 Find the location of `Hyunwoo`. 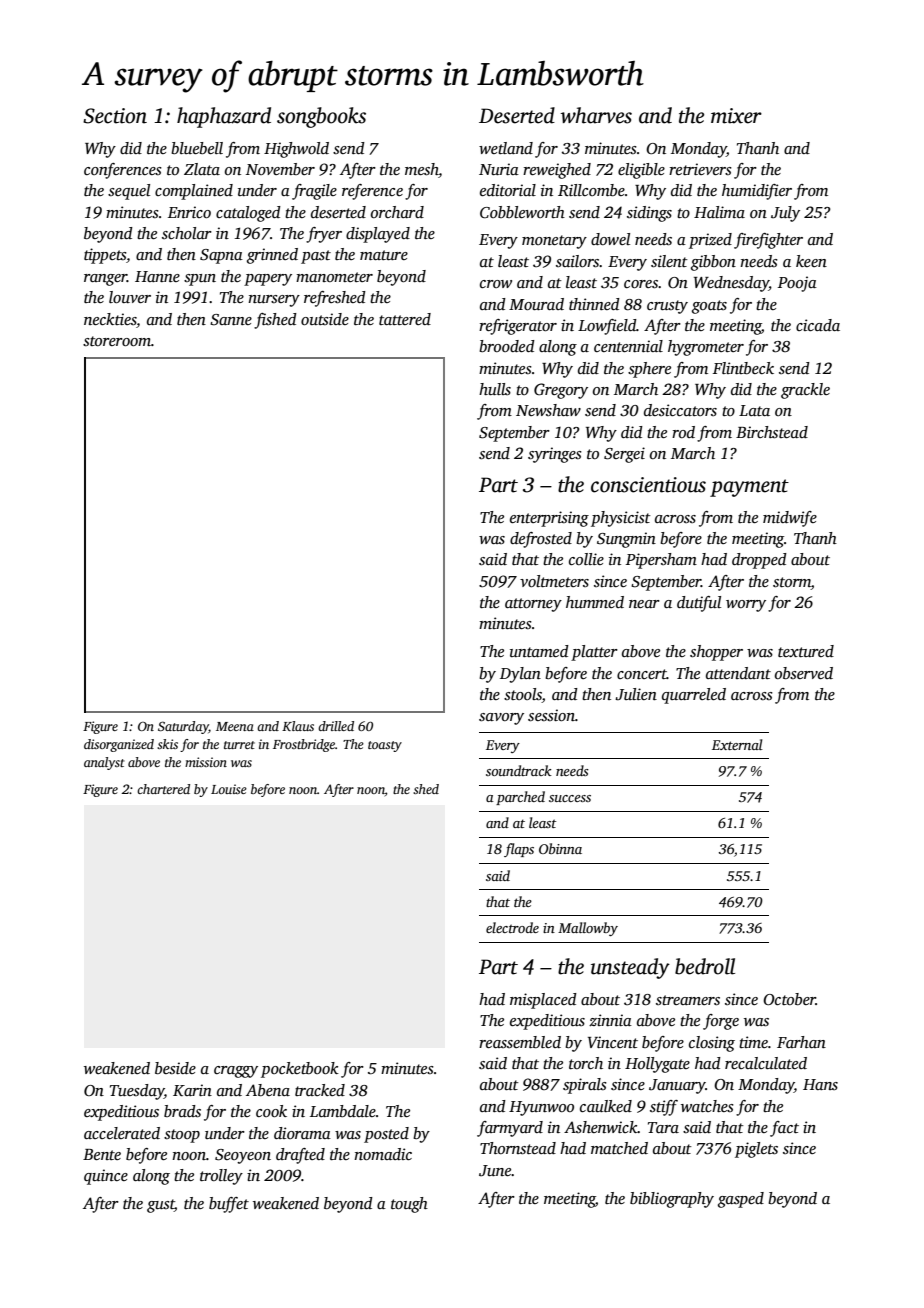

Hyunwoo is located at coordinates (541, 1108).
